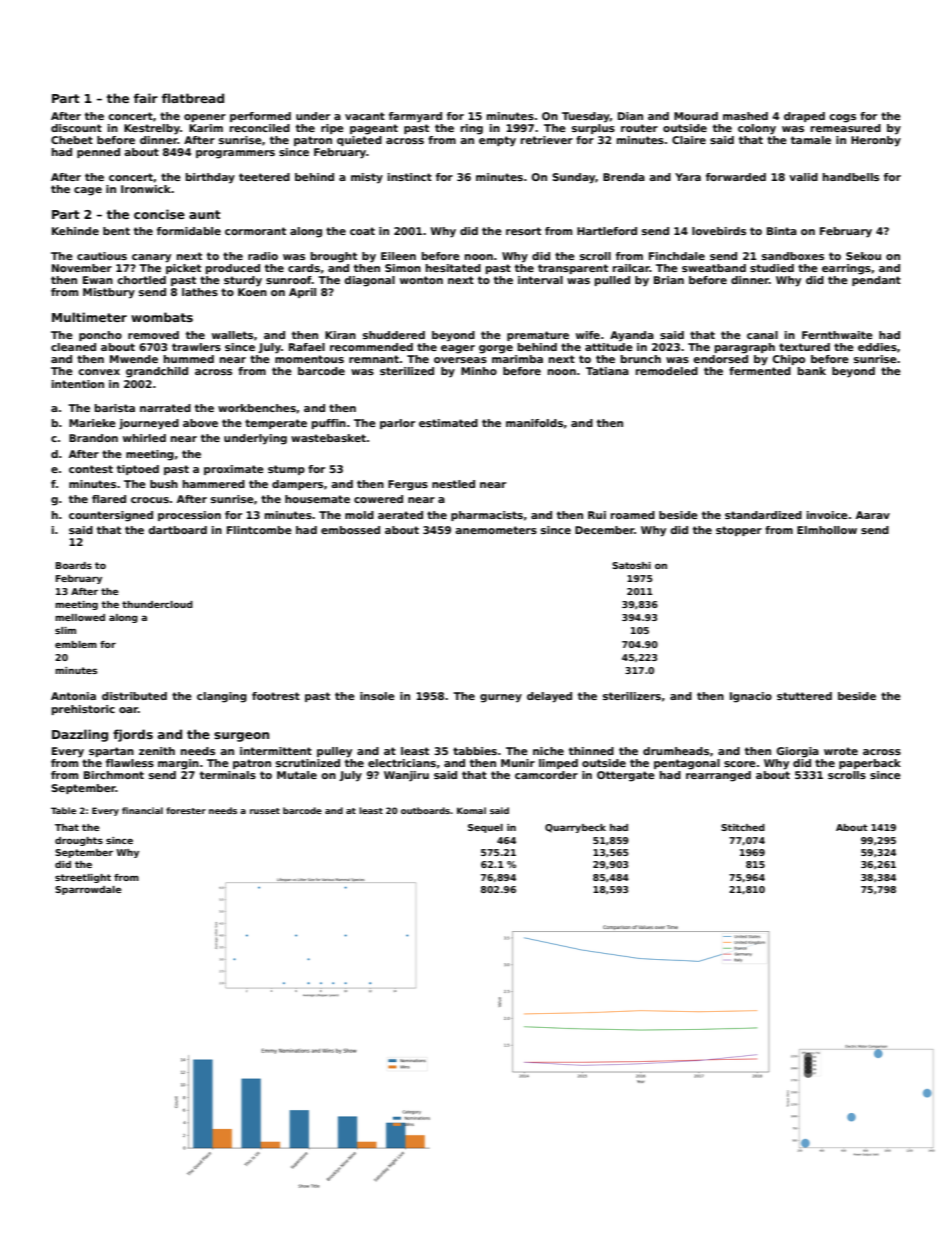 The height and width of the image is (1233, 952). Describe the element at coordinates (496, 530) in the image. I see `anemometers` at that location.
